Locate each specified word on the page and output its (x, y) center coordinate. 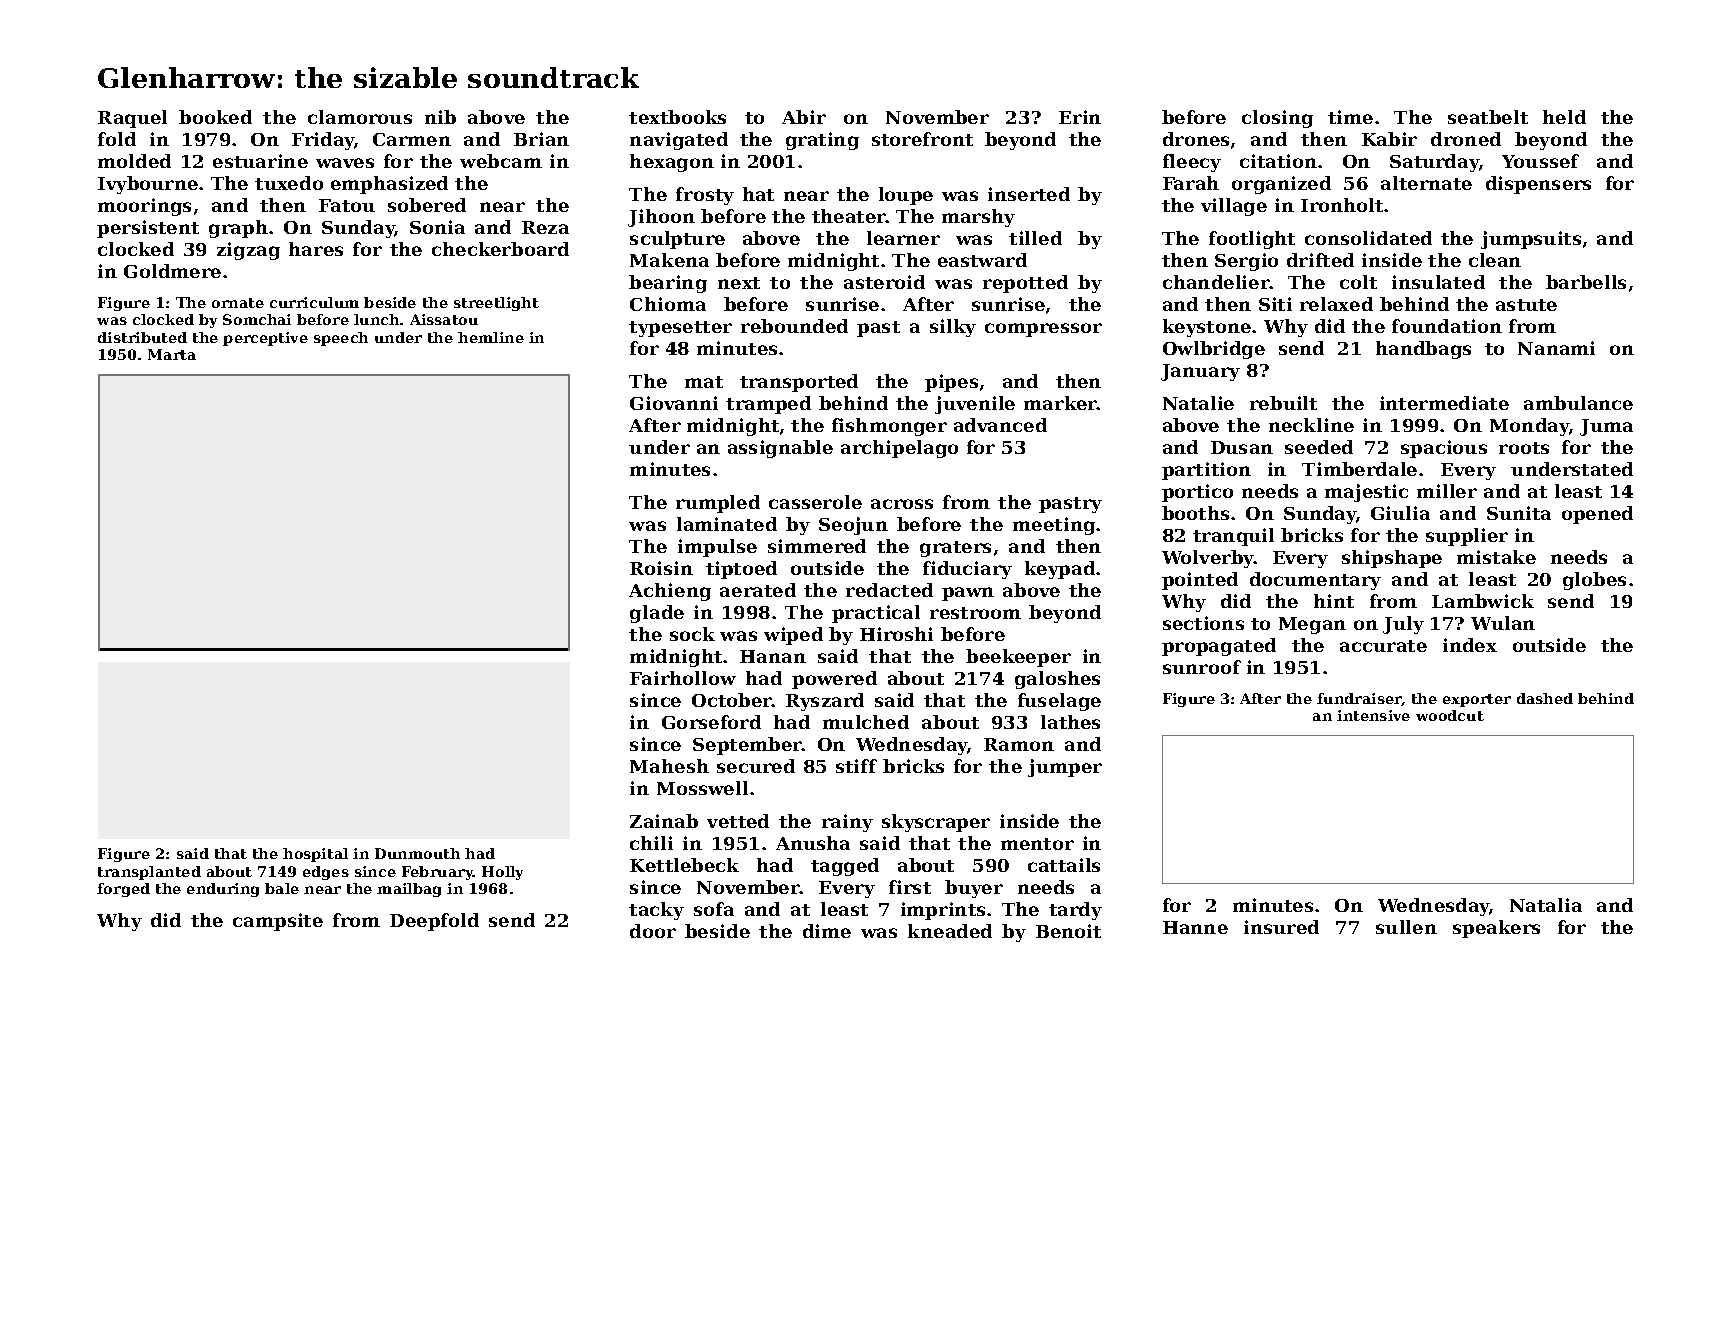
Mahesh (669, 766)
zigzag (248, 251)
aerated (758, 590)
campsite (278, 922)
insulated (1438, 282)
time (1350, 117)
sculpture (677, 240)
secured (756, 766)
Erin (1080, 117)
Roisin (661, 568)
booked (215, 117)
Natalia (1546, 905)
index (1470, 645)
